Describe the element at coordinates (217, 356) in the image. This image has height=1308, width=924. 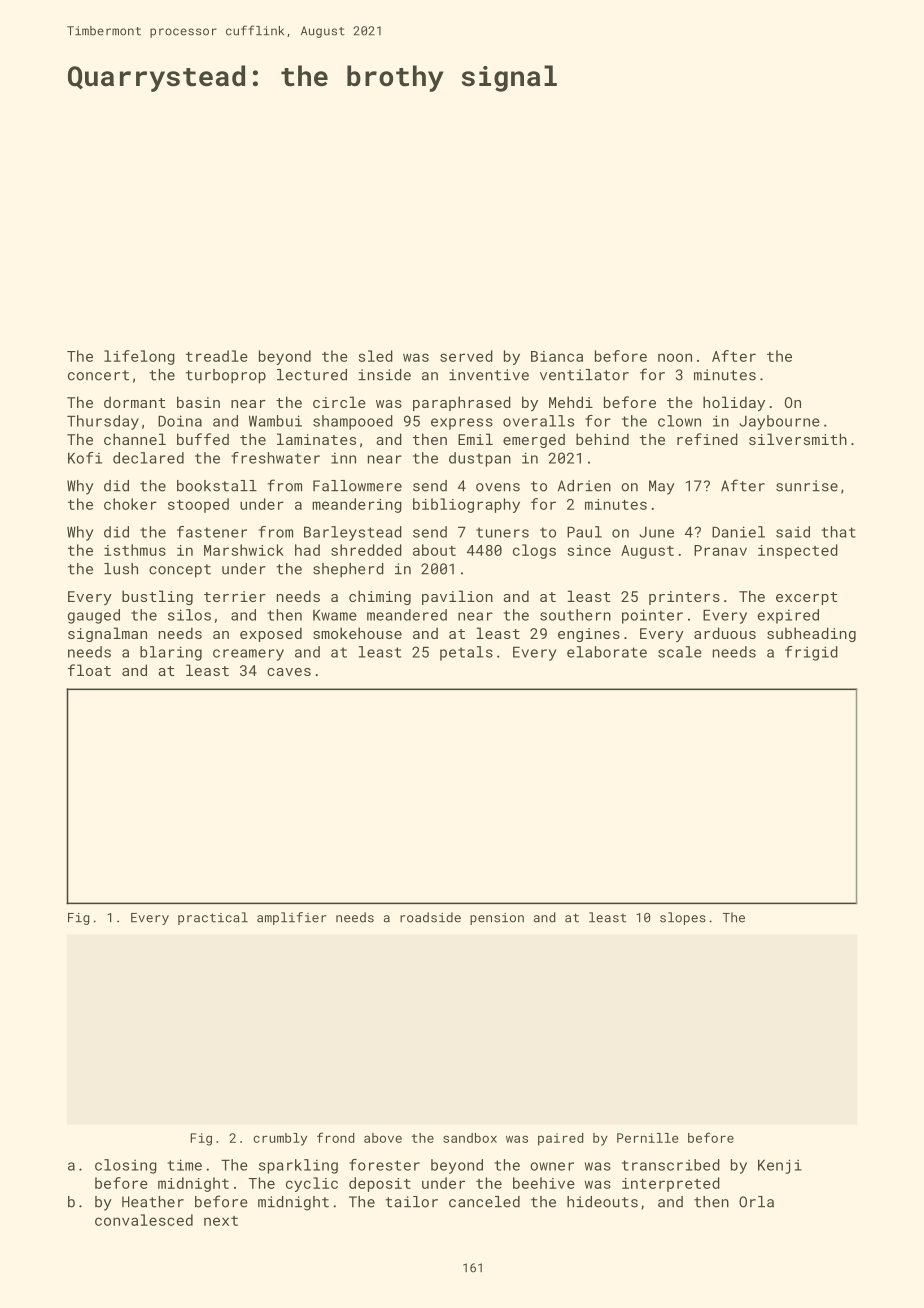
I see `treadle` at that location.
